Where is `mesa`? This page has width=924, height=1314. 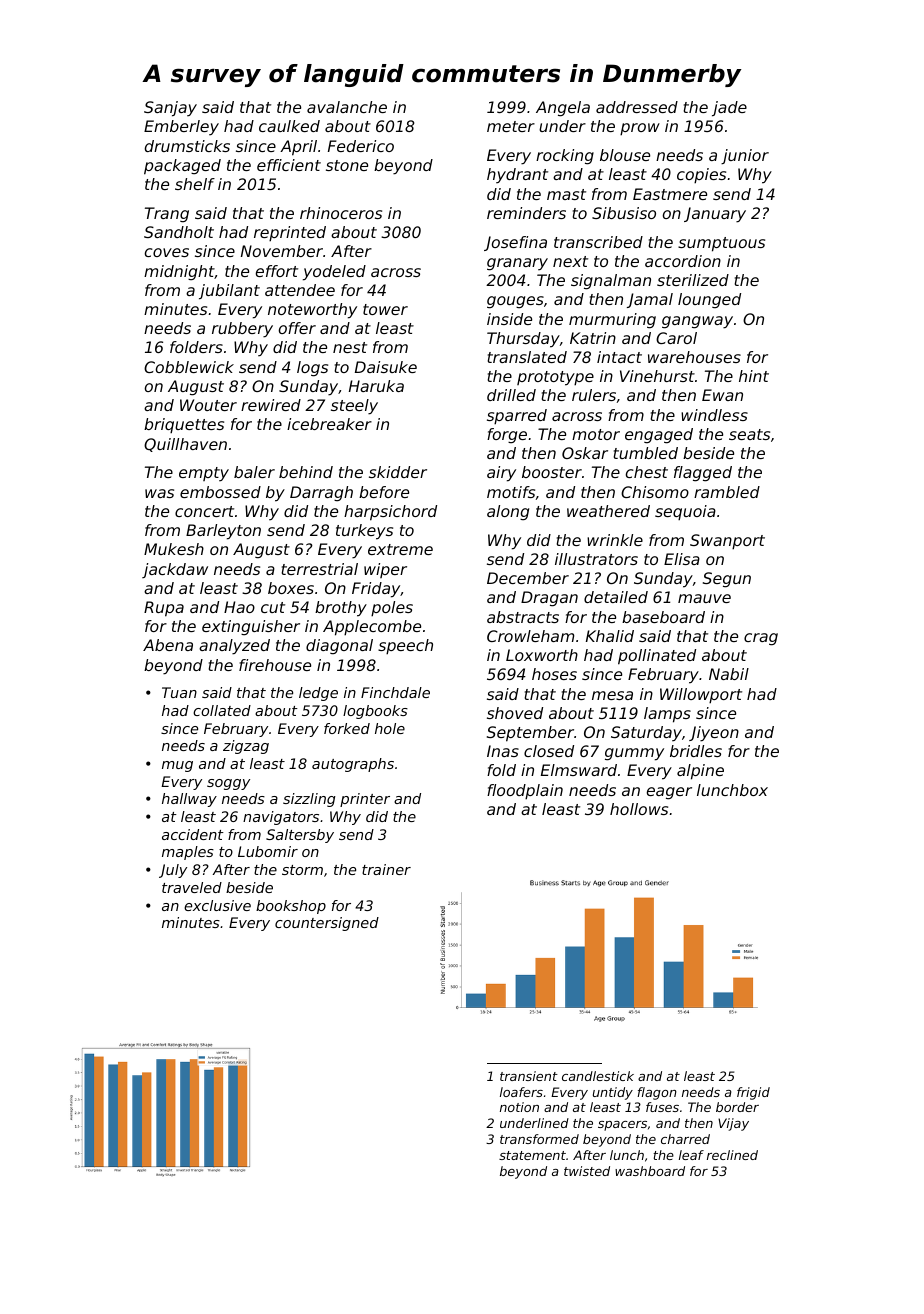
mesa is located at coordinates (612, 695).
